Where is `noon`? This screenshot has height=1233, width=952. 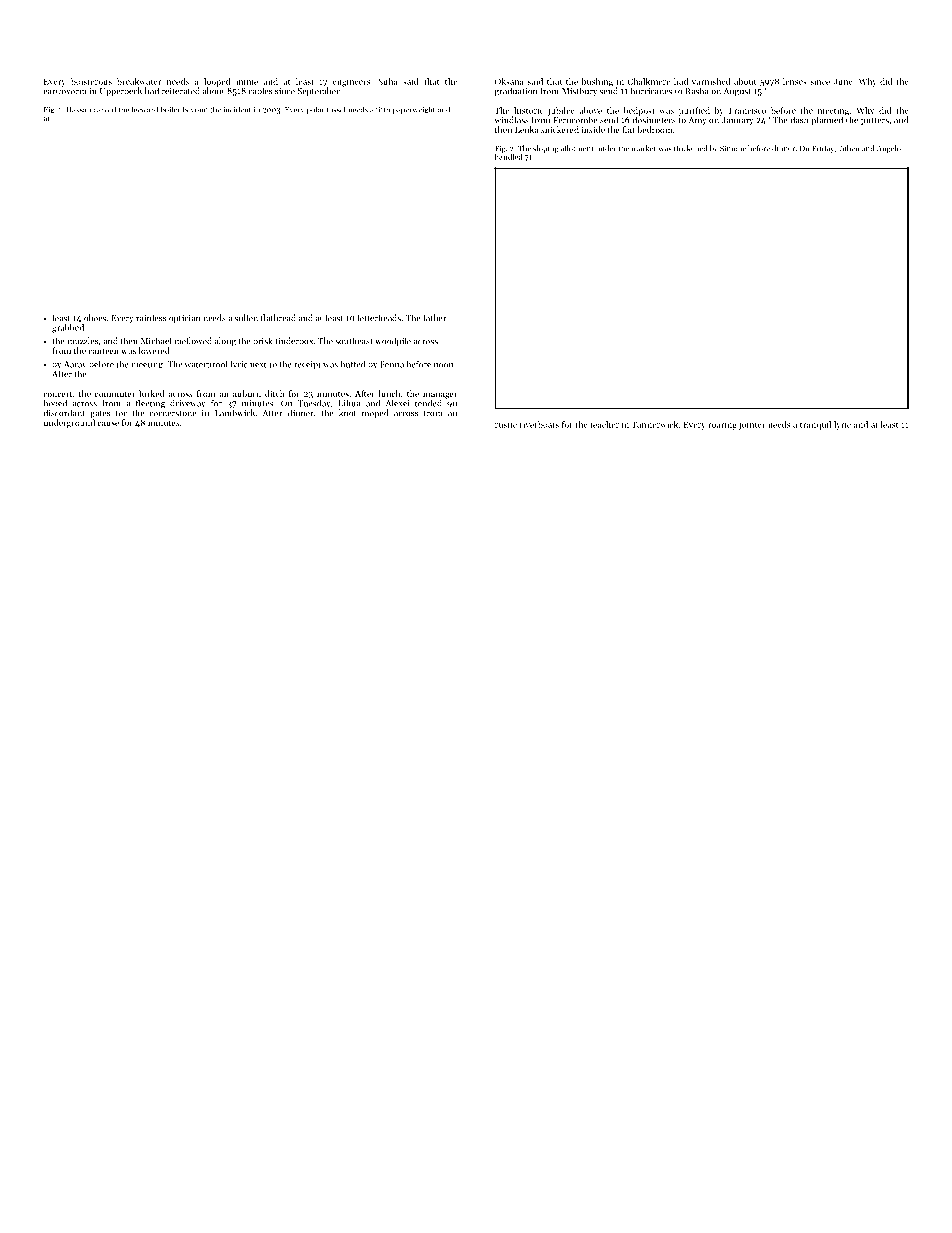 noon is located at coordinates (443, 365).
